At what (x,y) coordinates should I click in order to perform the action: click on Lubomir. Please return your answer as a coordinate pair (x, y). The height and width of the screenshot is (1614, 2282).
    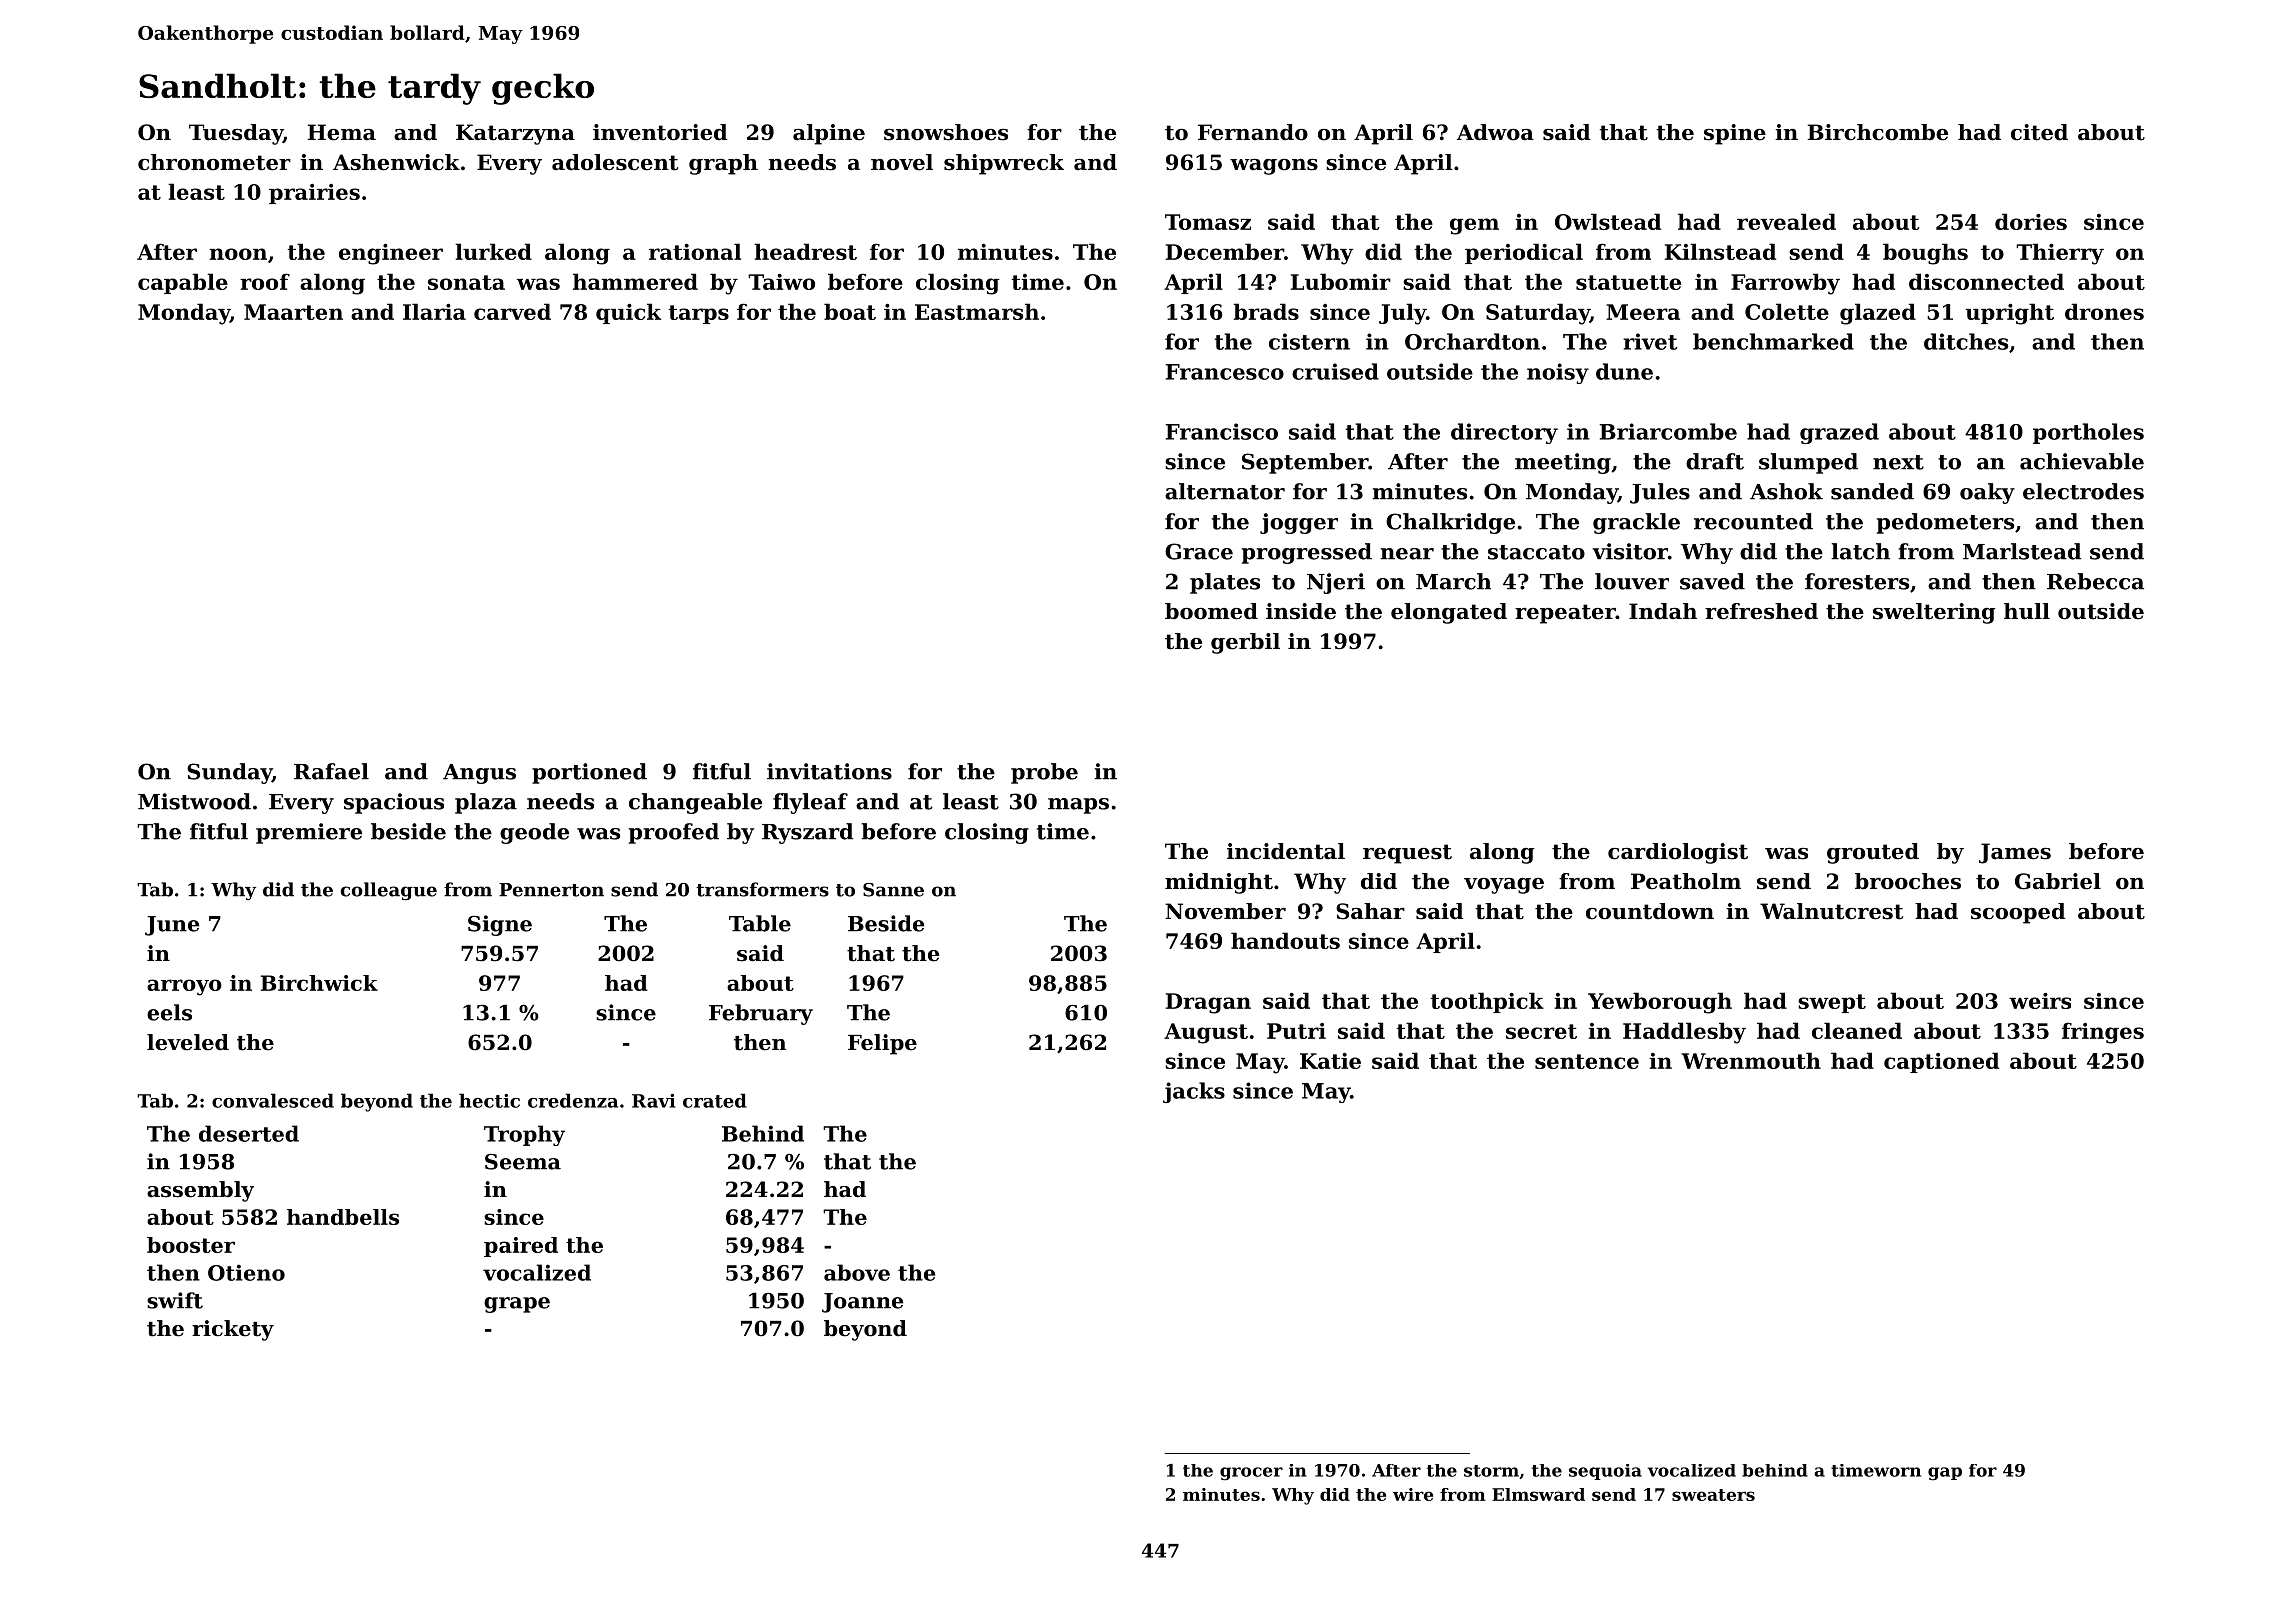
    Looking at the image, I should click on (1341, 281).
